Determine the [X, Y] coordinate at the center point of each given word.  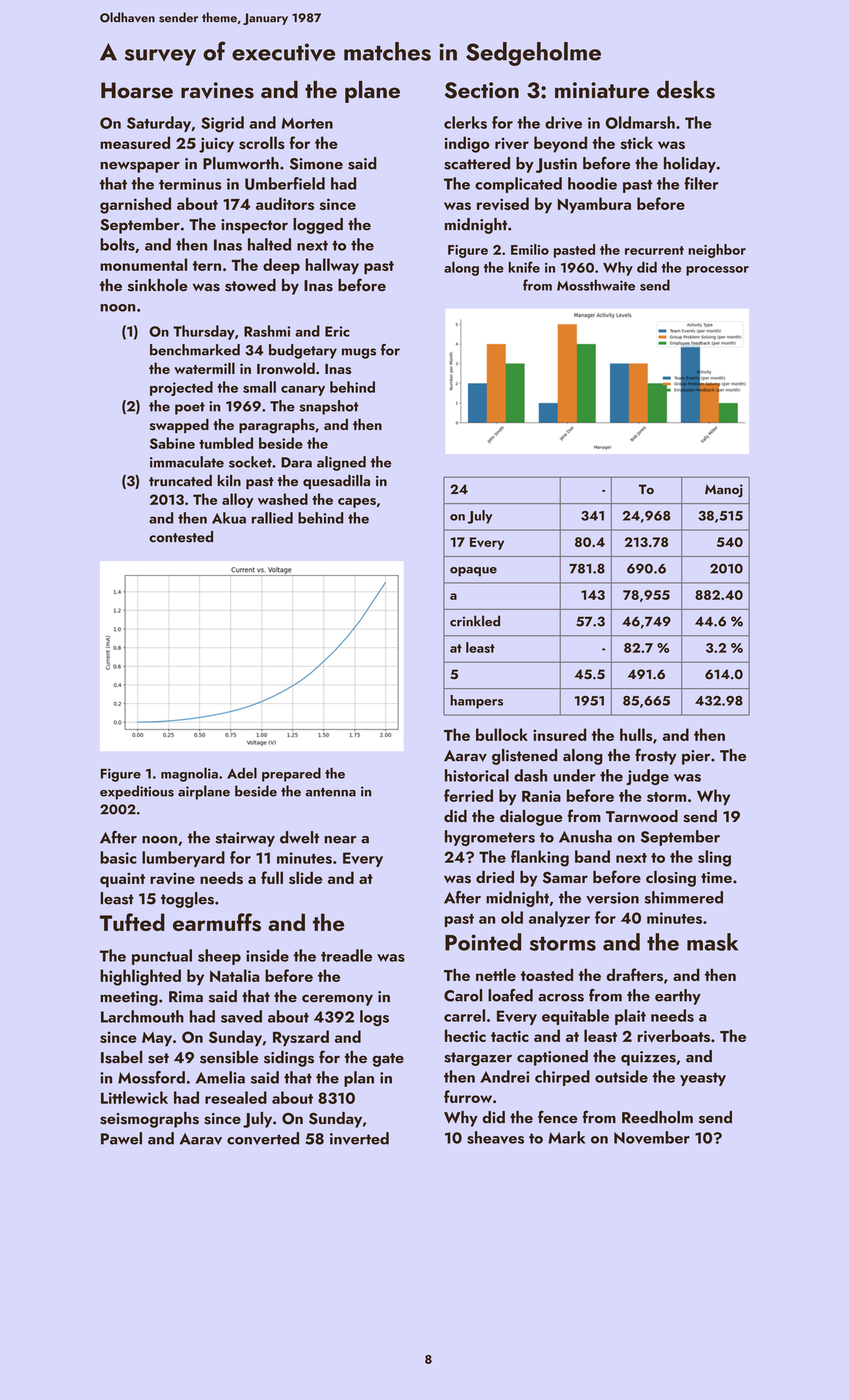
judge [647, 777]
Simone [316, 164]
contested [181, 537]
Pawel [121, 1138]
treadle [346, 955]
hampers [476, 702]
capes [357, 503]
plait [630, 1017]
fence [558, 1117]
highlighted [140, 977]
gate [388, 1060]
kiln [229, 480]
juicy [216, 145]
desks [686, 90]
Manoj [724, 490]
